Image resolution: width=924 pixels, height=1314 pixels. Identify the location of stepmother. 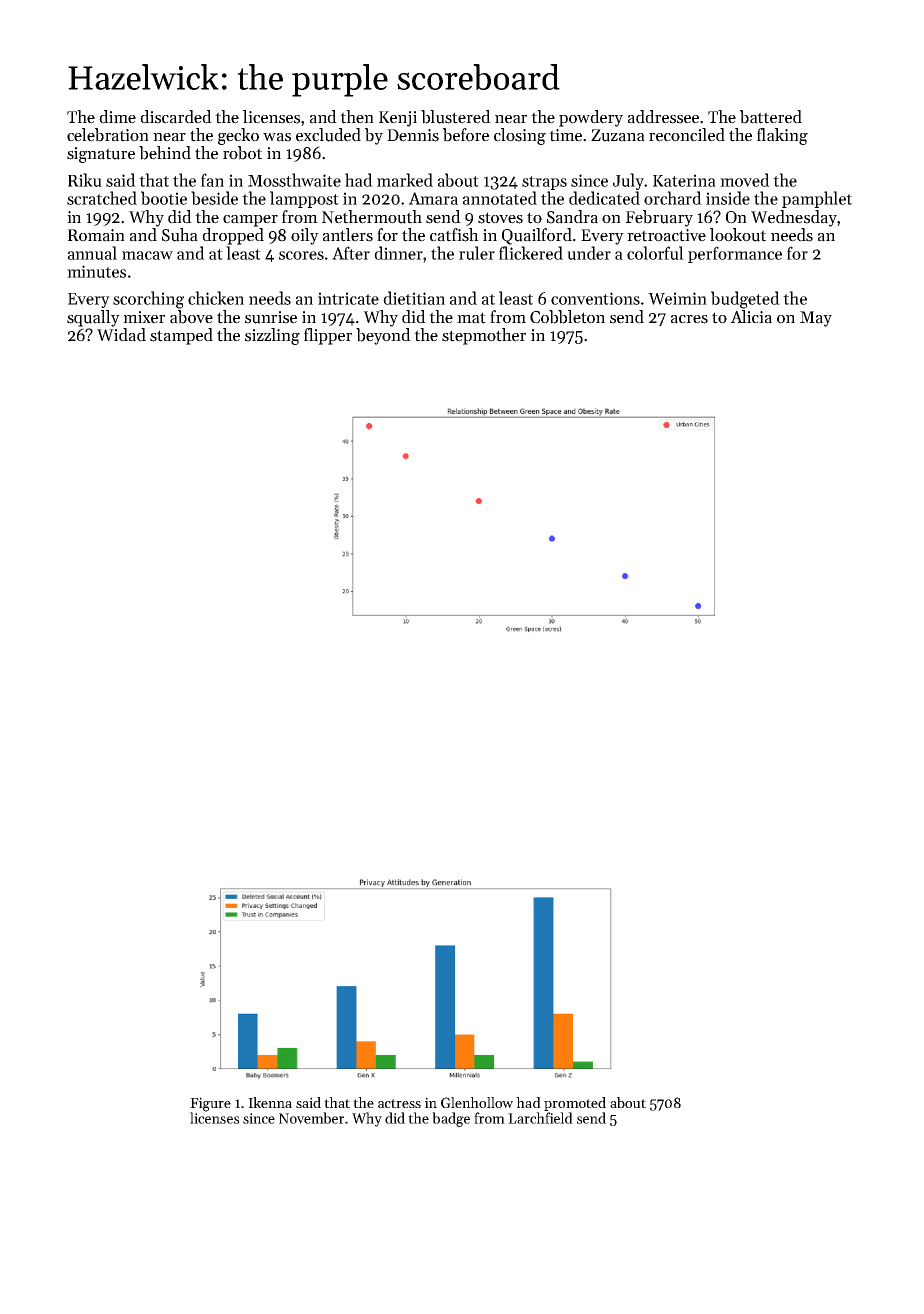
(484, 336).
